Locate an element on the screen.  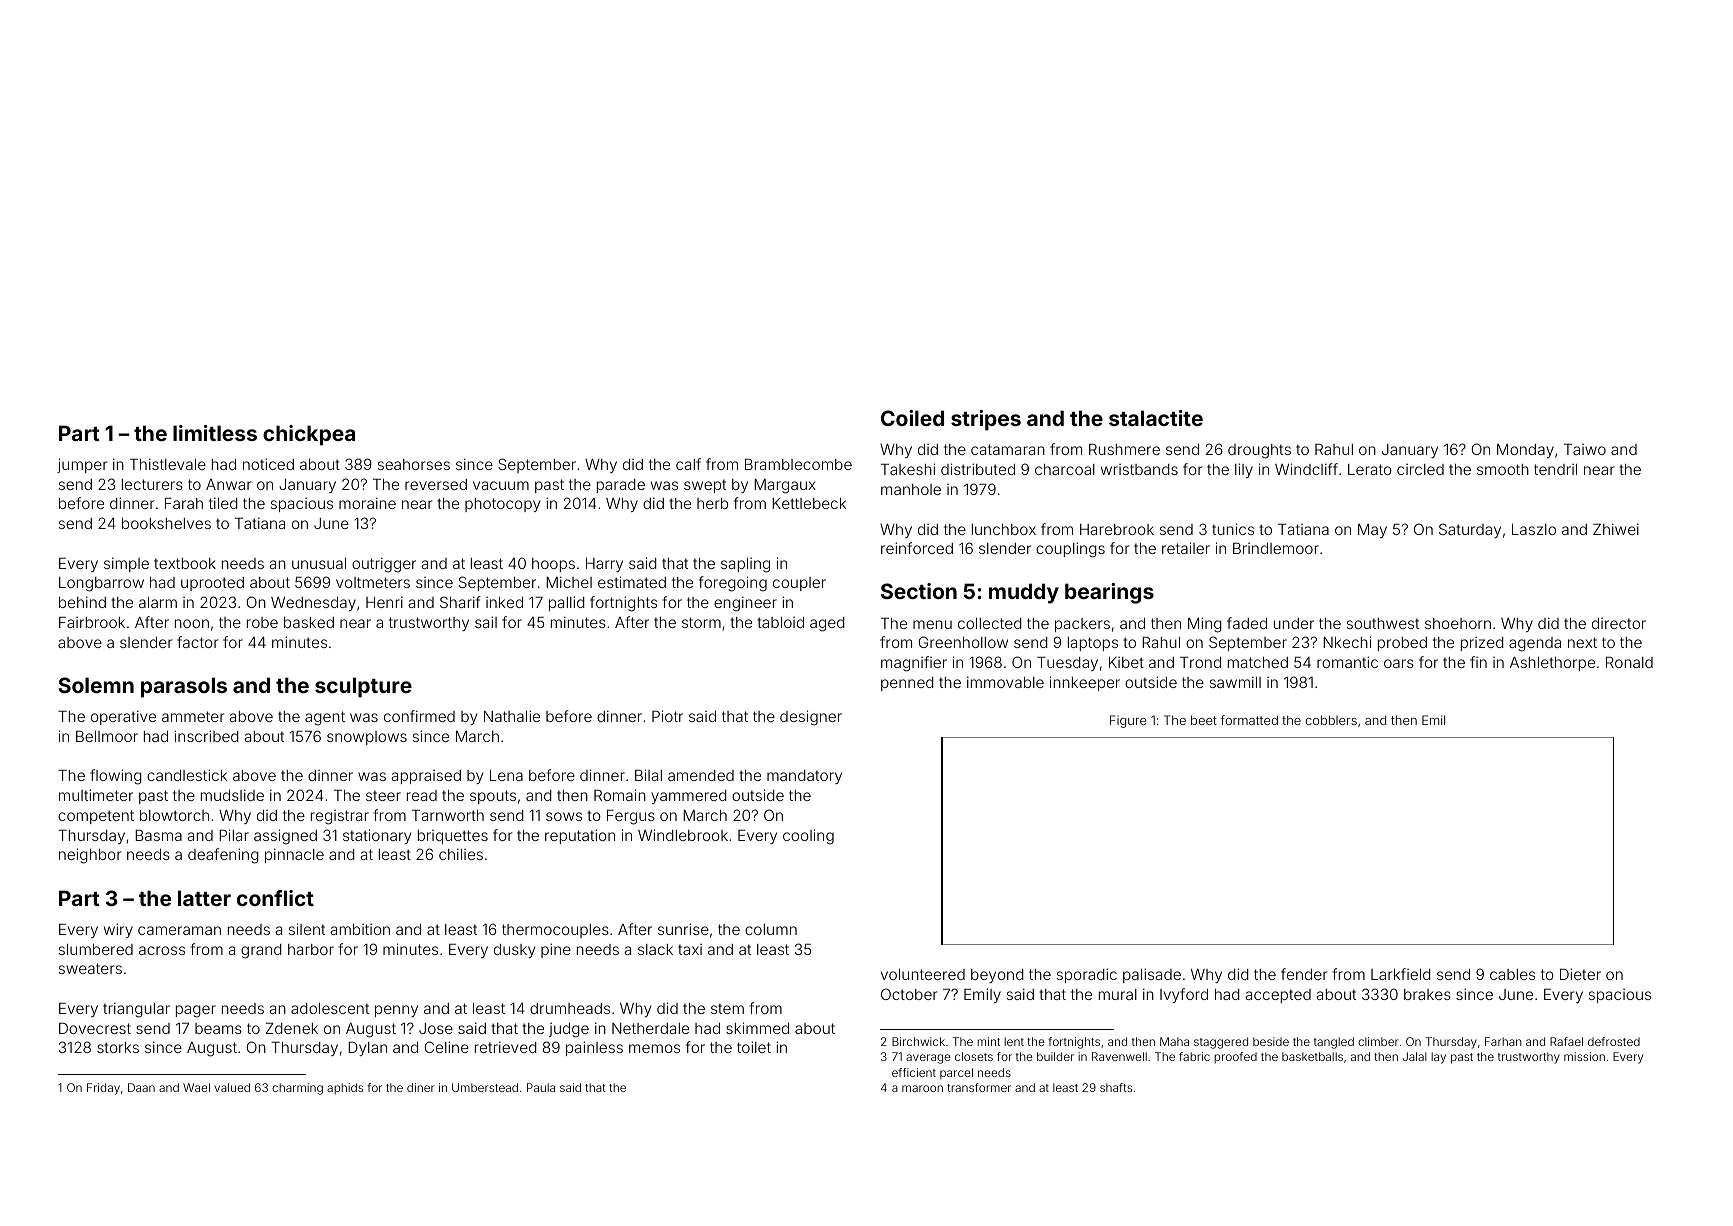
slumbered is located at coordinates (96, 949).
